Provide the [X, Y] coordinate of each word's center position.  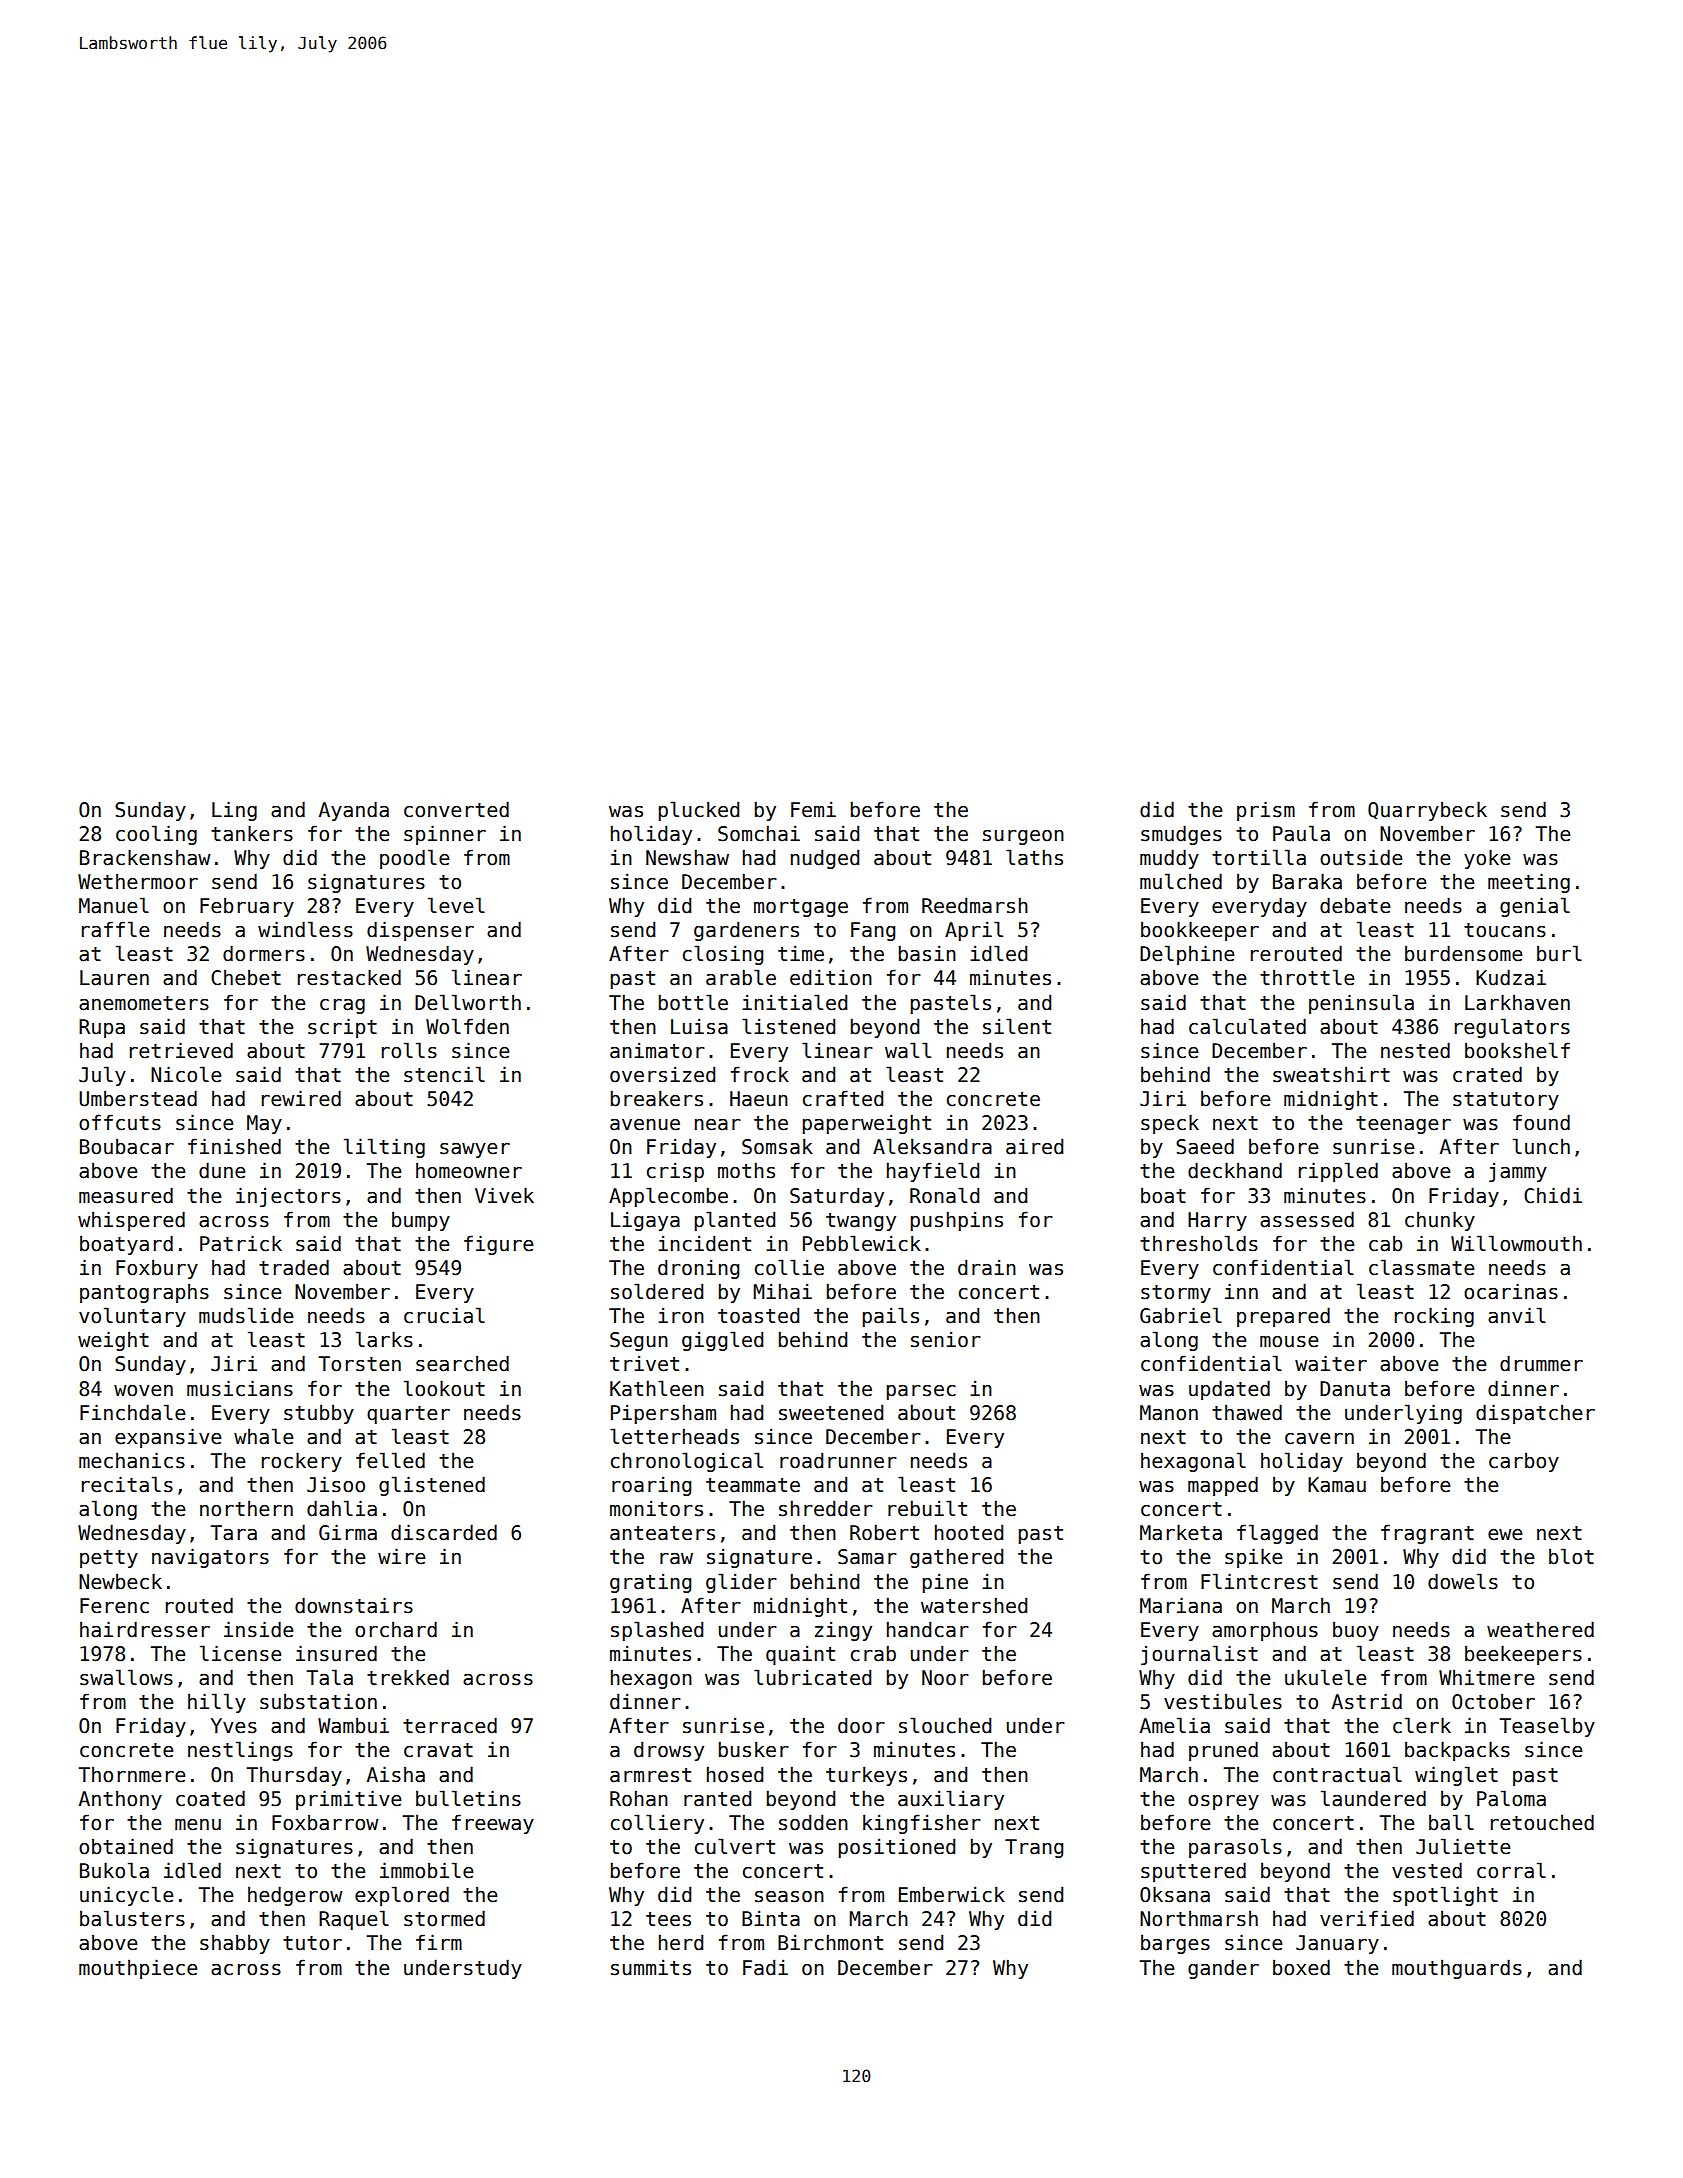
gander [1223, 1969]
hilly [217, 1703]
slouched [945, 1725]
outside [1361, 857]
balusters [132, 1918]
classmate [1421, 1267]
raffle [115, 929]
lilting [384, 1148]
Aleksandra [932, 1146]
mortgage [801, 908]
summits [651, 1967]
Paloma [1511, 1798]
